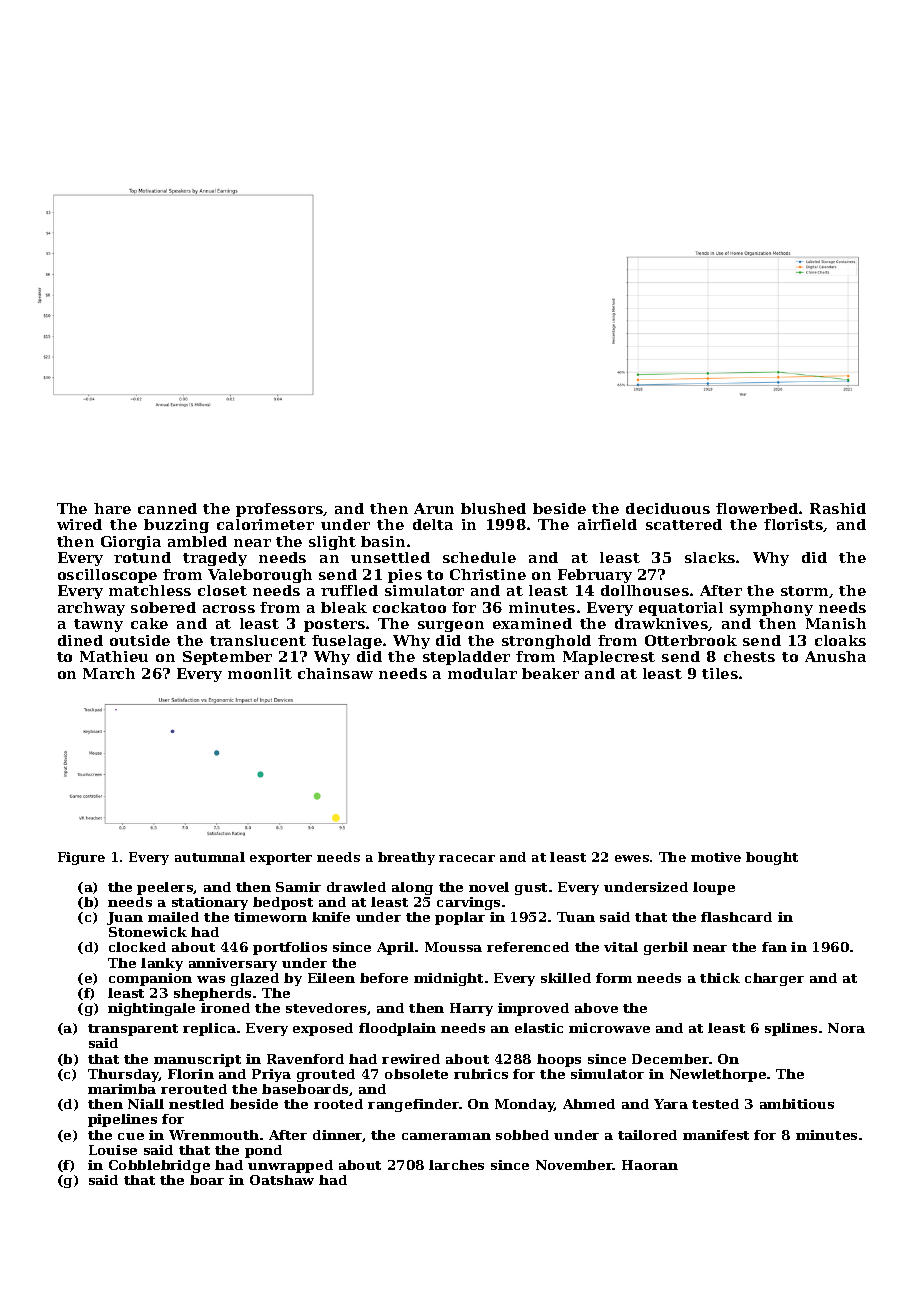 Image resolution: width=924 pixels, height=1311 pixels. What do you see at coordinates (539, 1028) in the document?
I see `elastic` at bounding box center [539, 1028].
